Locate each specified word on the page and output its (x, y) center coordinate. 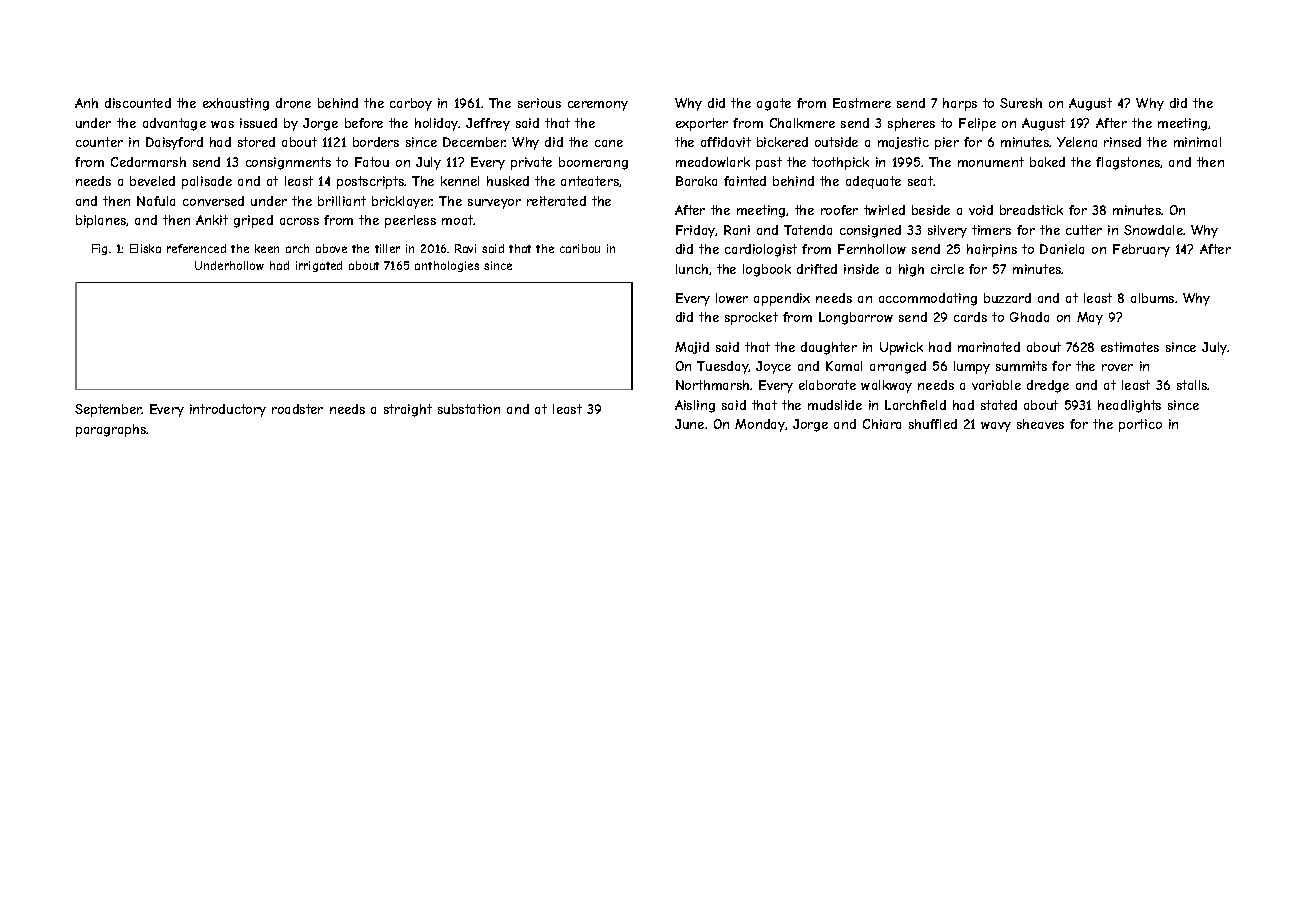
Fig (99, 249)
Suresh (1021, 103)
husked (508, 181)
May (1090, 318)
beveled (152, 181)
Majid (692, 348)
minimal (1197, 142)
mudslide (835, 405)
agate (774, 104)
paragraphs (111, 430)
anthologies (447, 266)
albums (1152, 298)
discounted (138, 103)
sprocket (751, 318)
